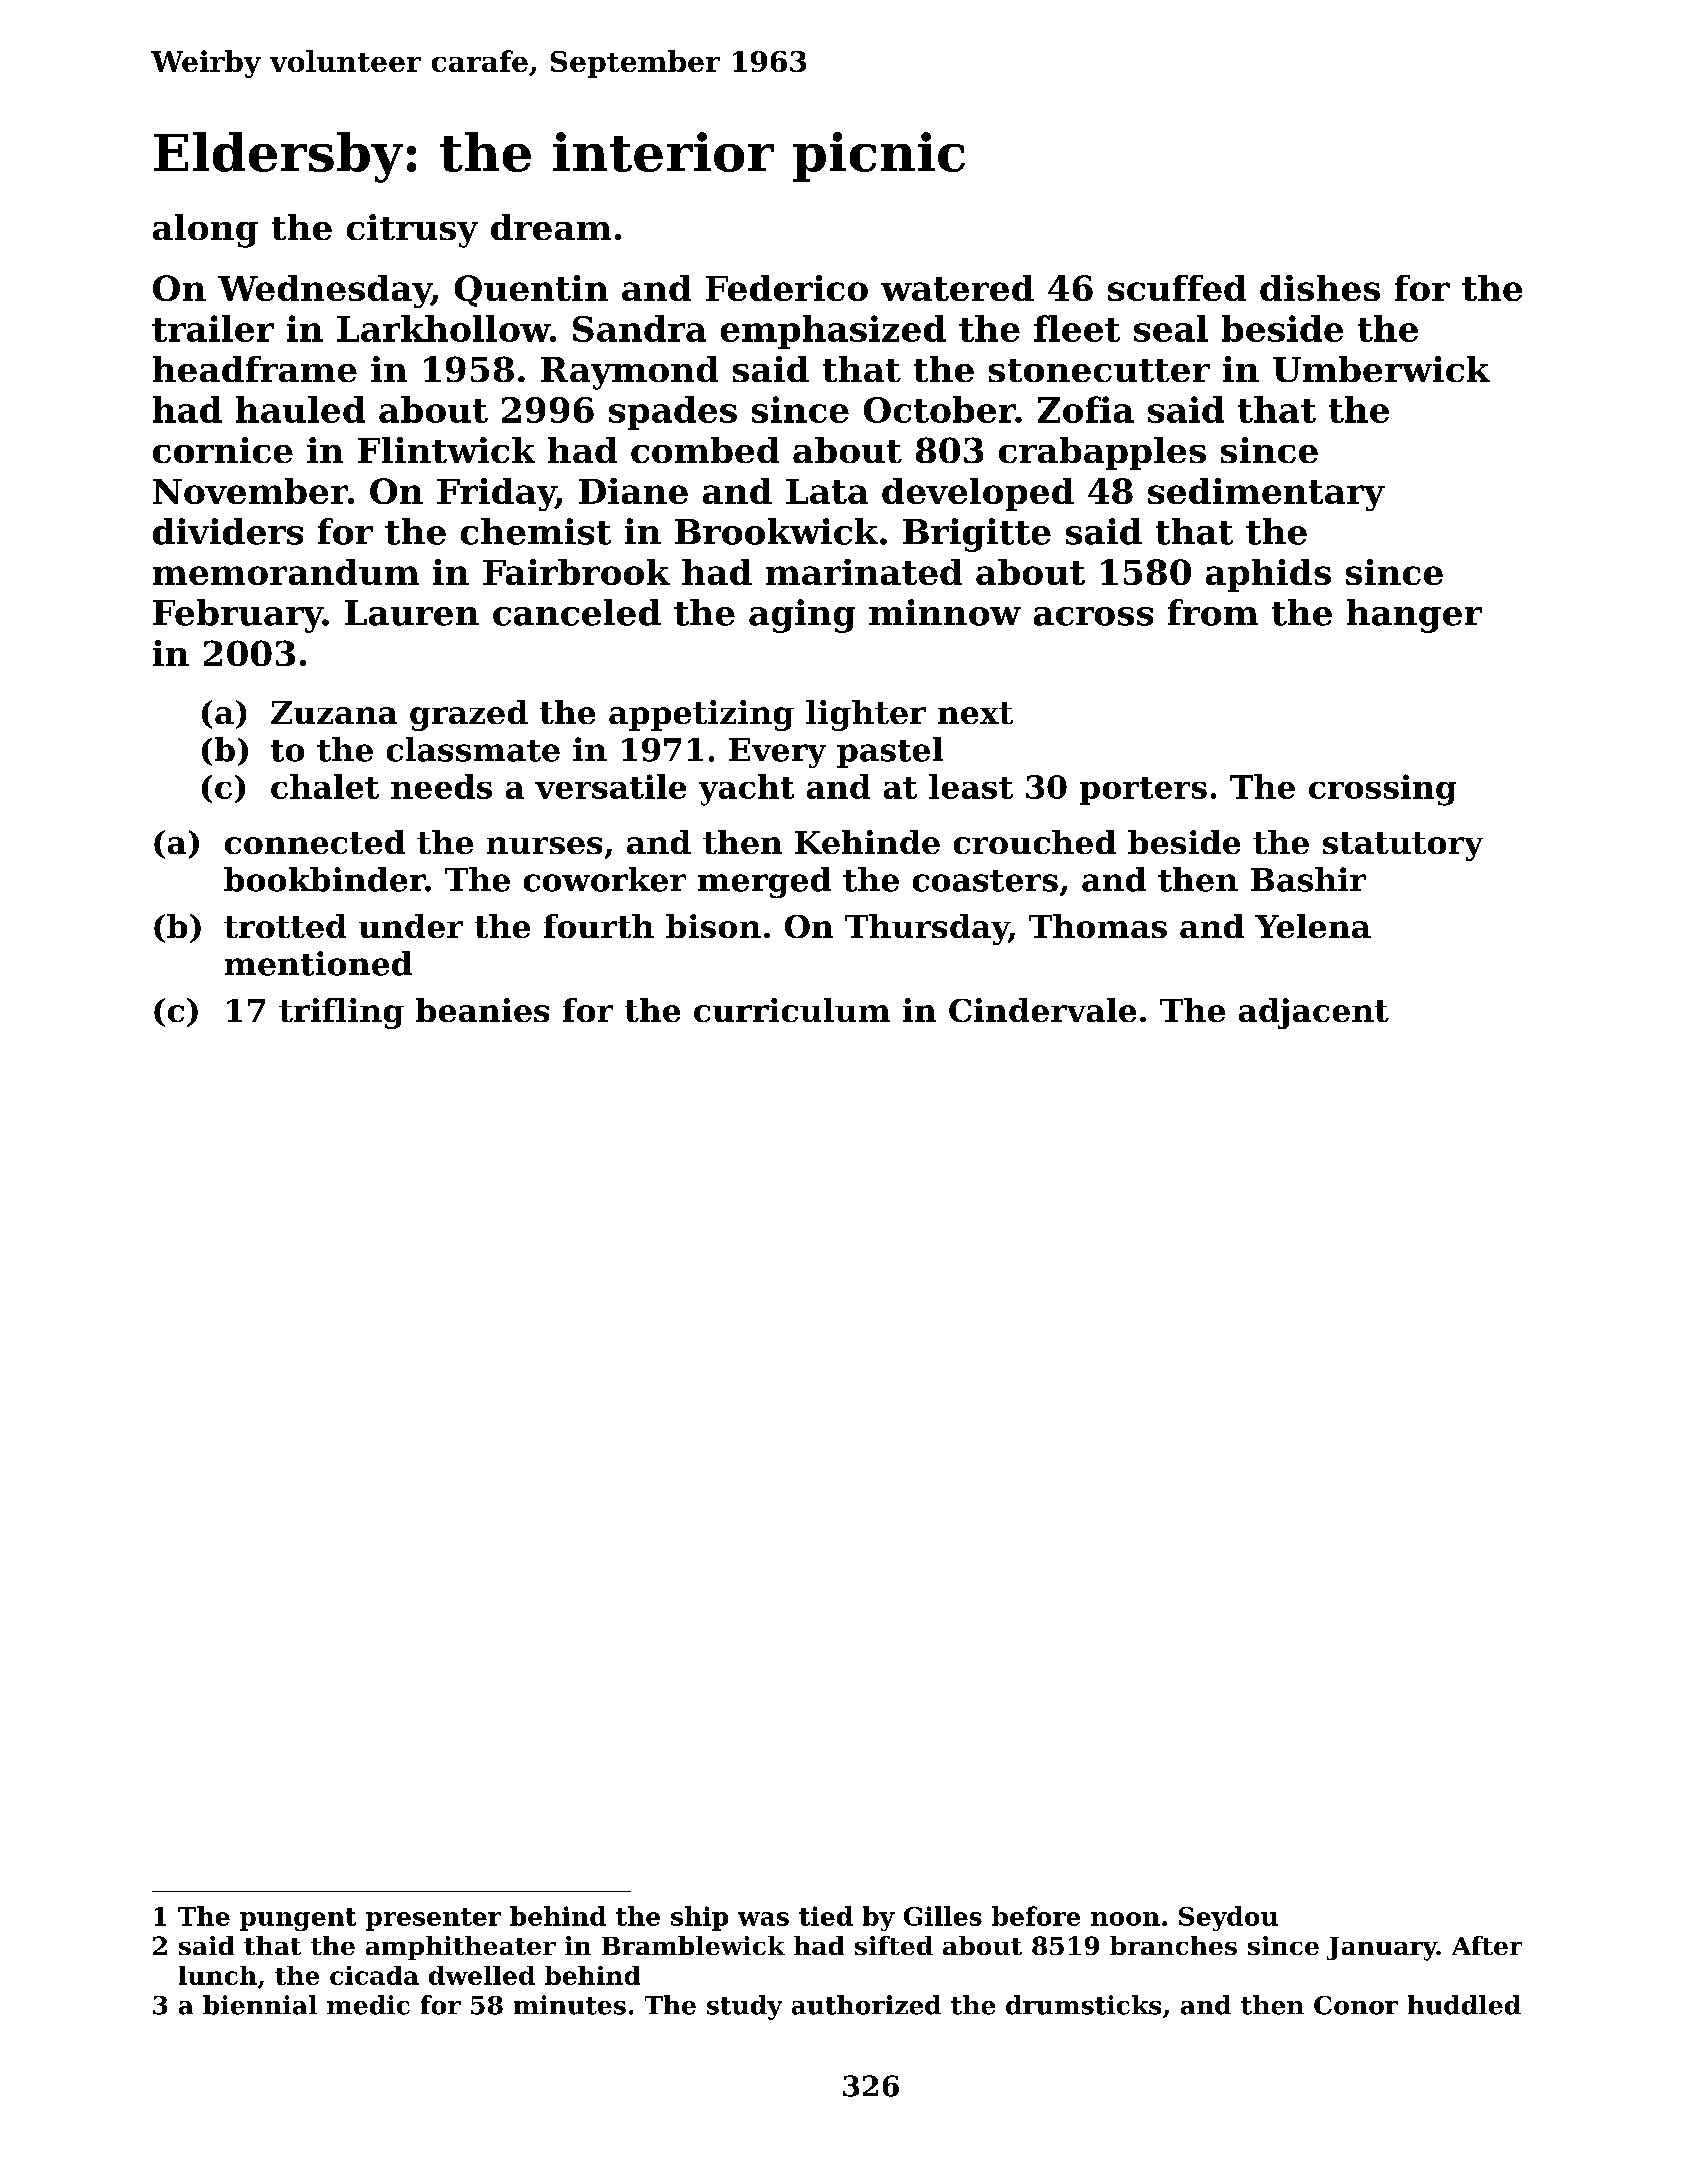  Describe the element at coordinates (1314, 1013) in the screenshot. I see `adjacent` at that location.
